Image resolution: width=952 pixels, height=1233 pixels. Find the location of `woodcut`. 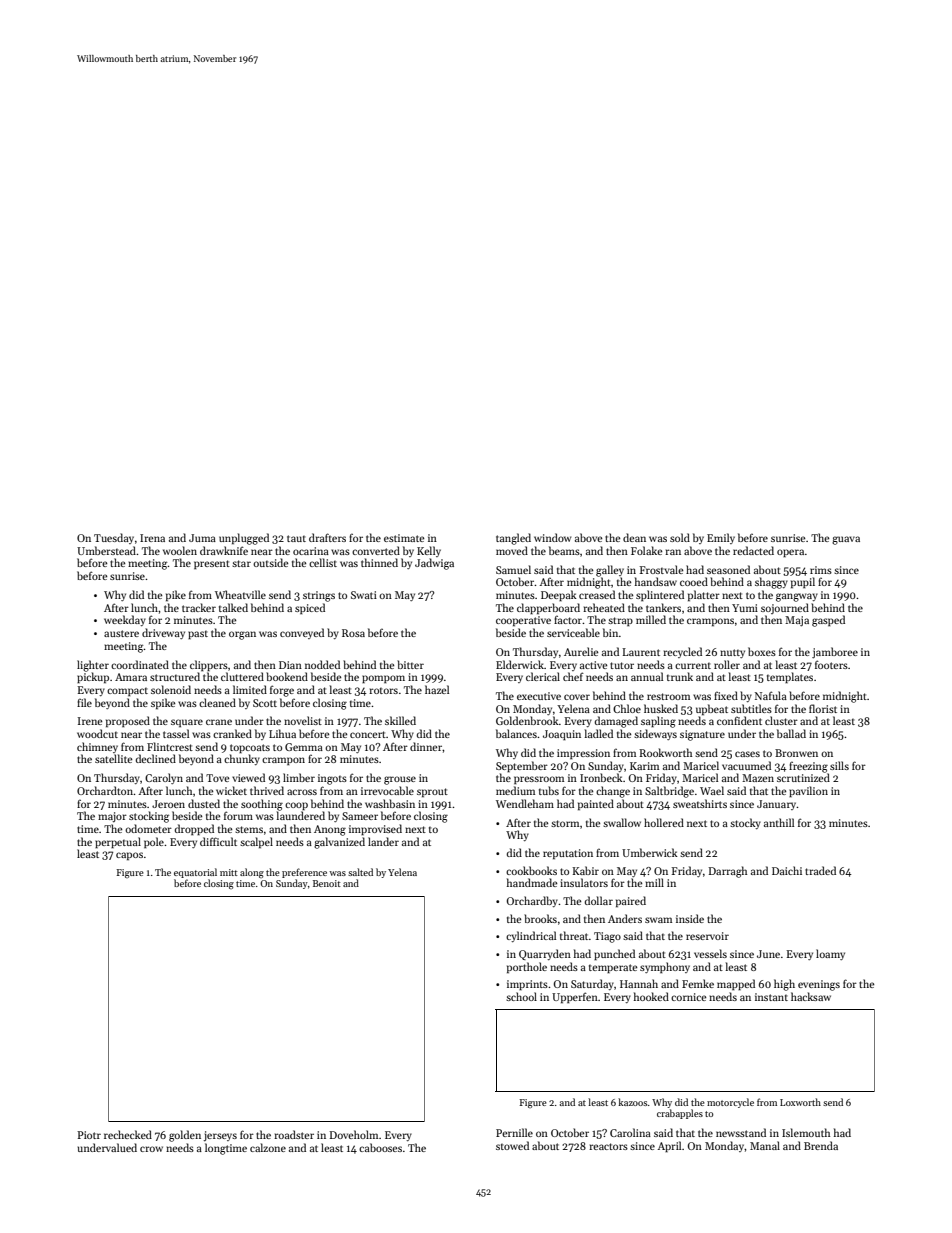

woodcut is located at coordinates (97, 733).
